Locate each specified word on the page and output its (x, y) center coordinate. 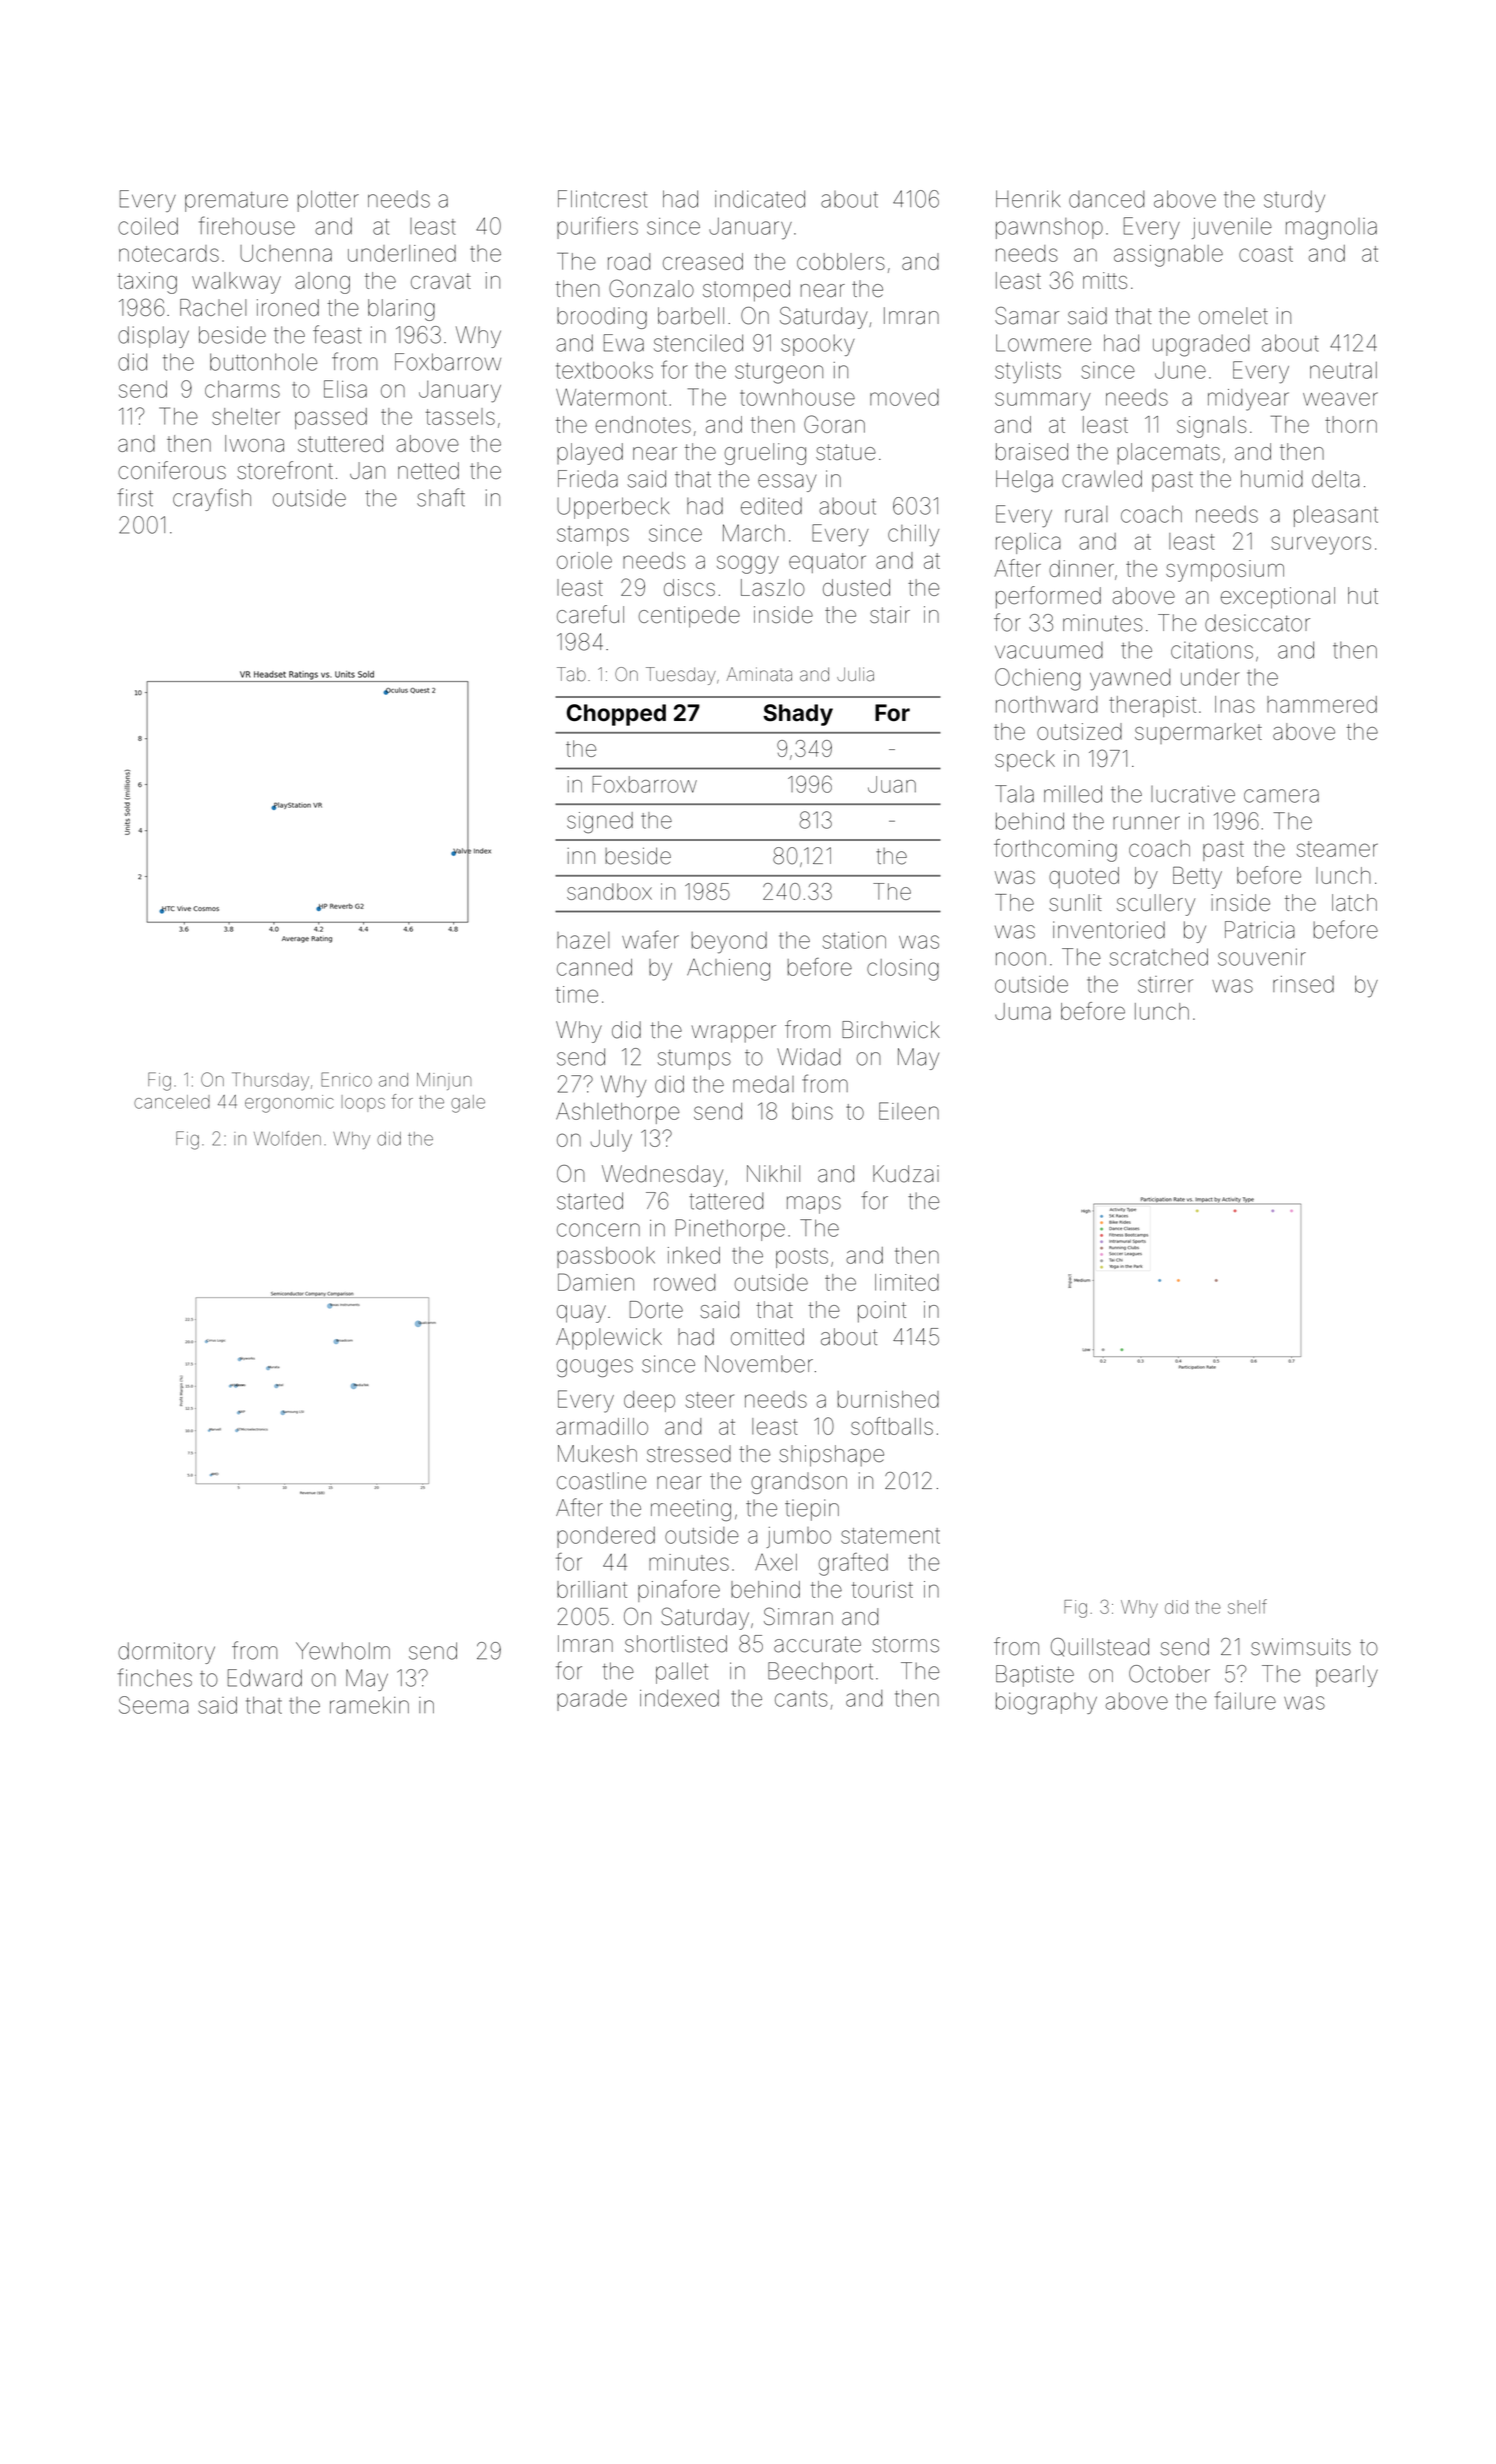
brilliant (592, 1589)
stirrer (1165, 984)
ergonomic (289, 1104)
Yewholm (343, 1651)
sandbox (609, 891)
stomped (746, 291)
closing (903, 970)
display (153, 337)
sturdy (1294, 201)
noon (1021, 959)
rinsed (1303, 984)
